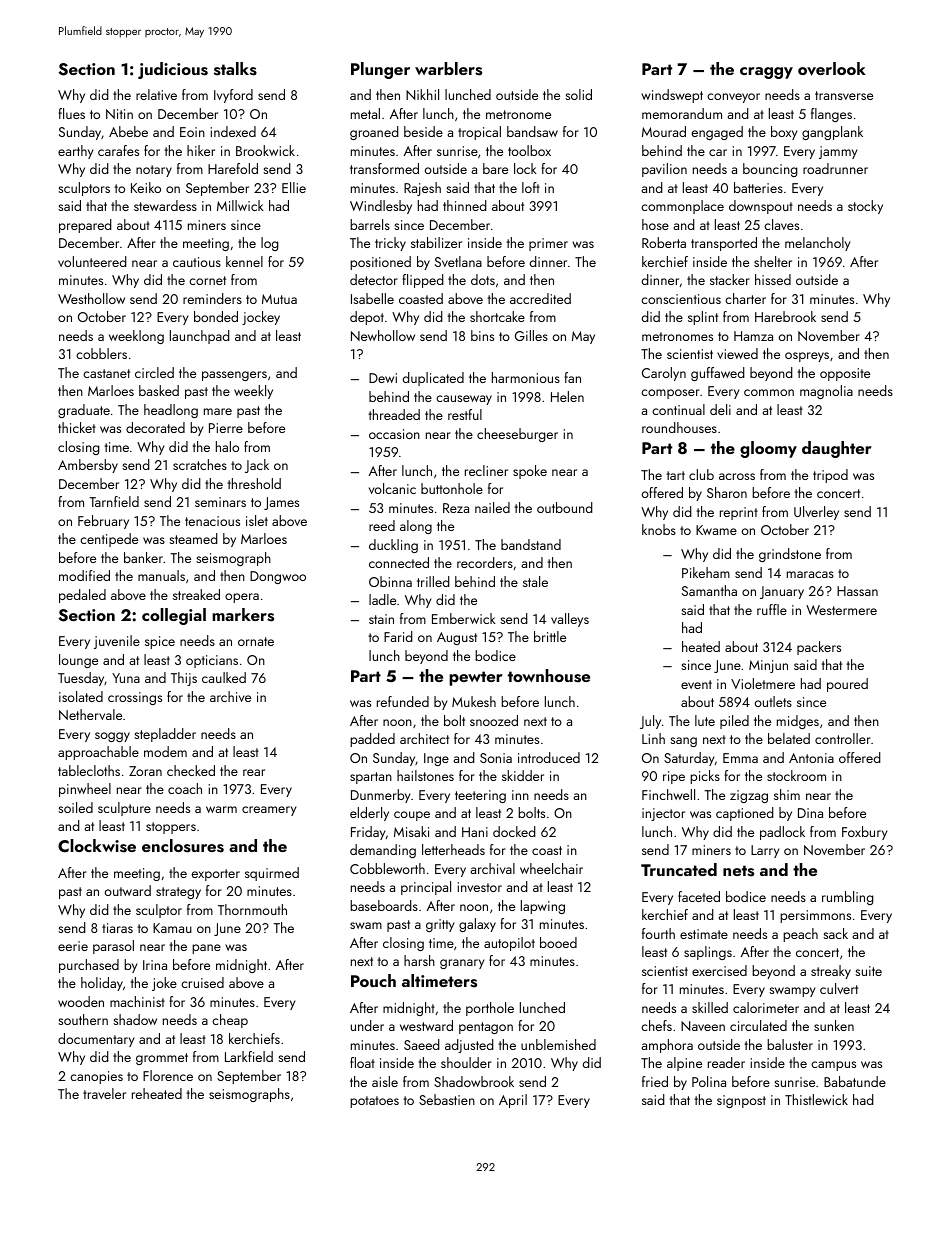 This image has height=1233, width=952. Describe the element at coordinates (492, 507) in the image. I see `nailed` at that location.
